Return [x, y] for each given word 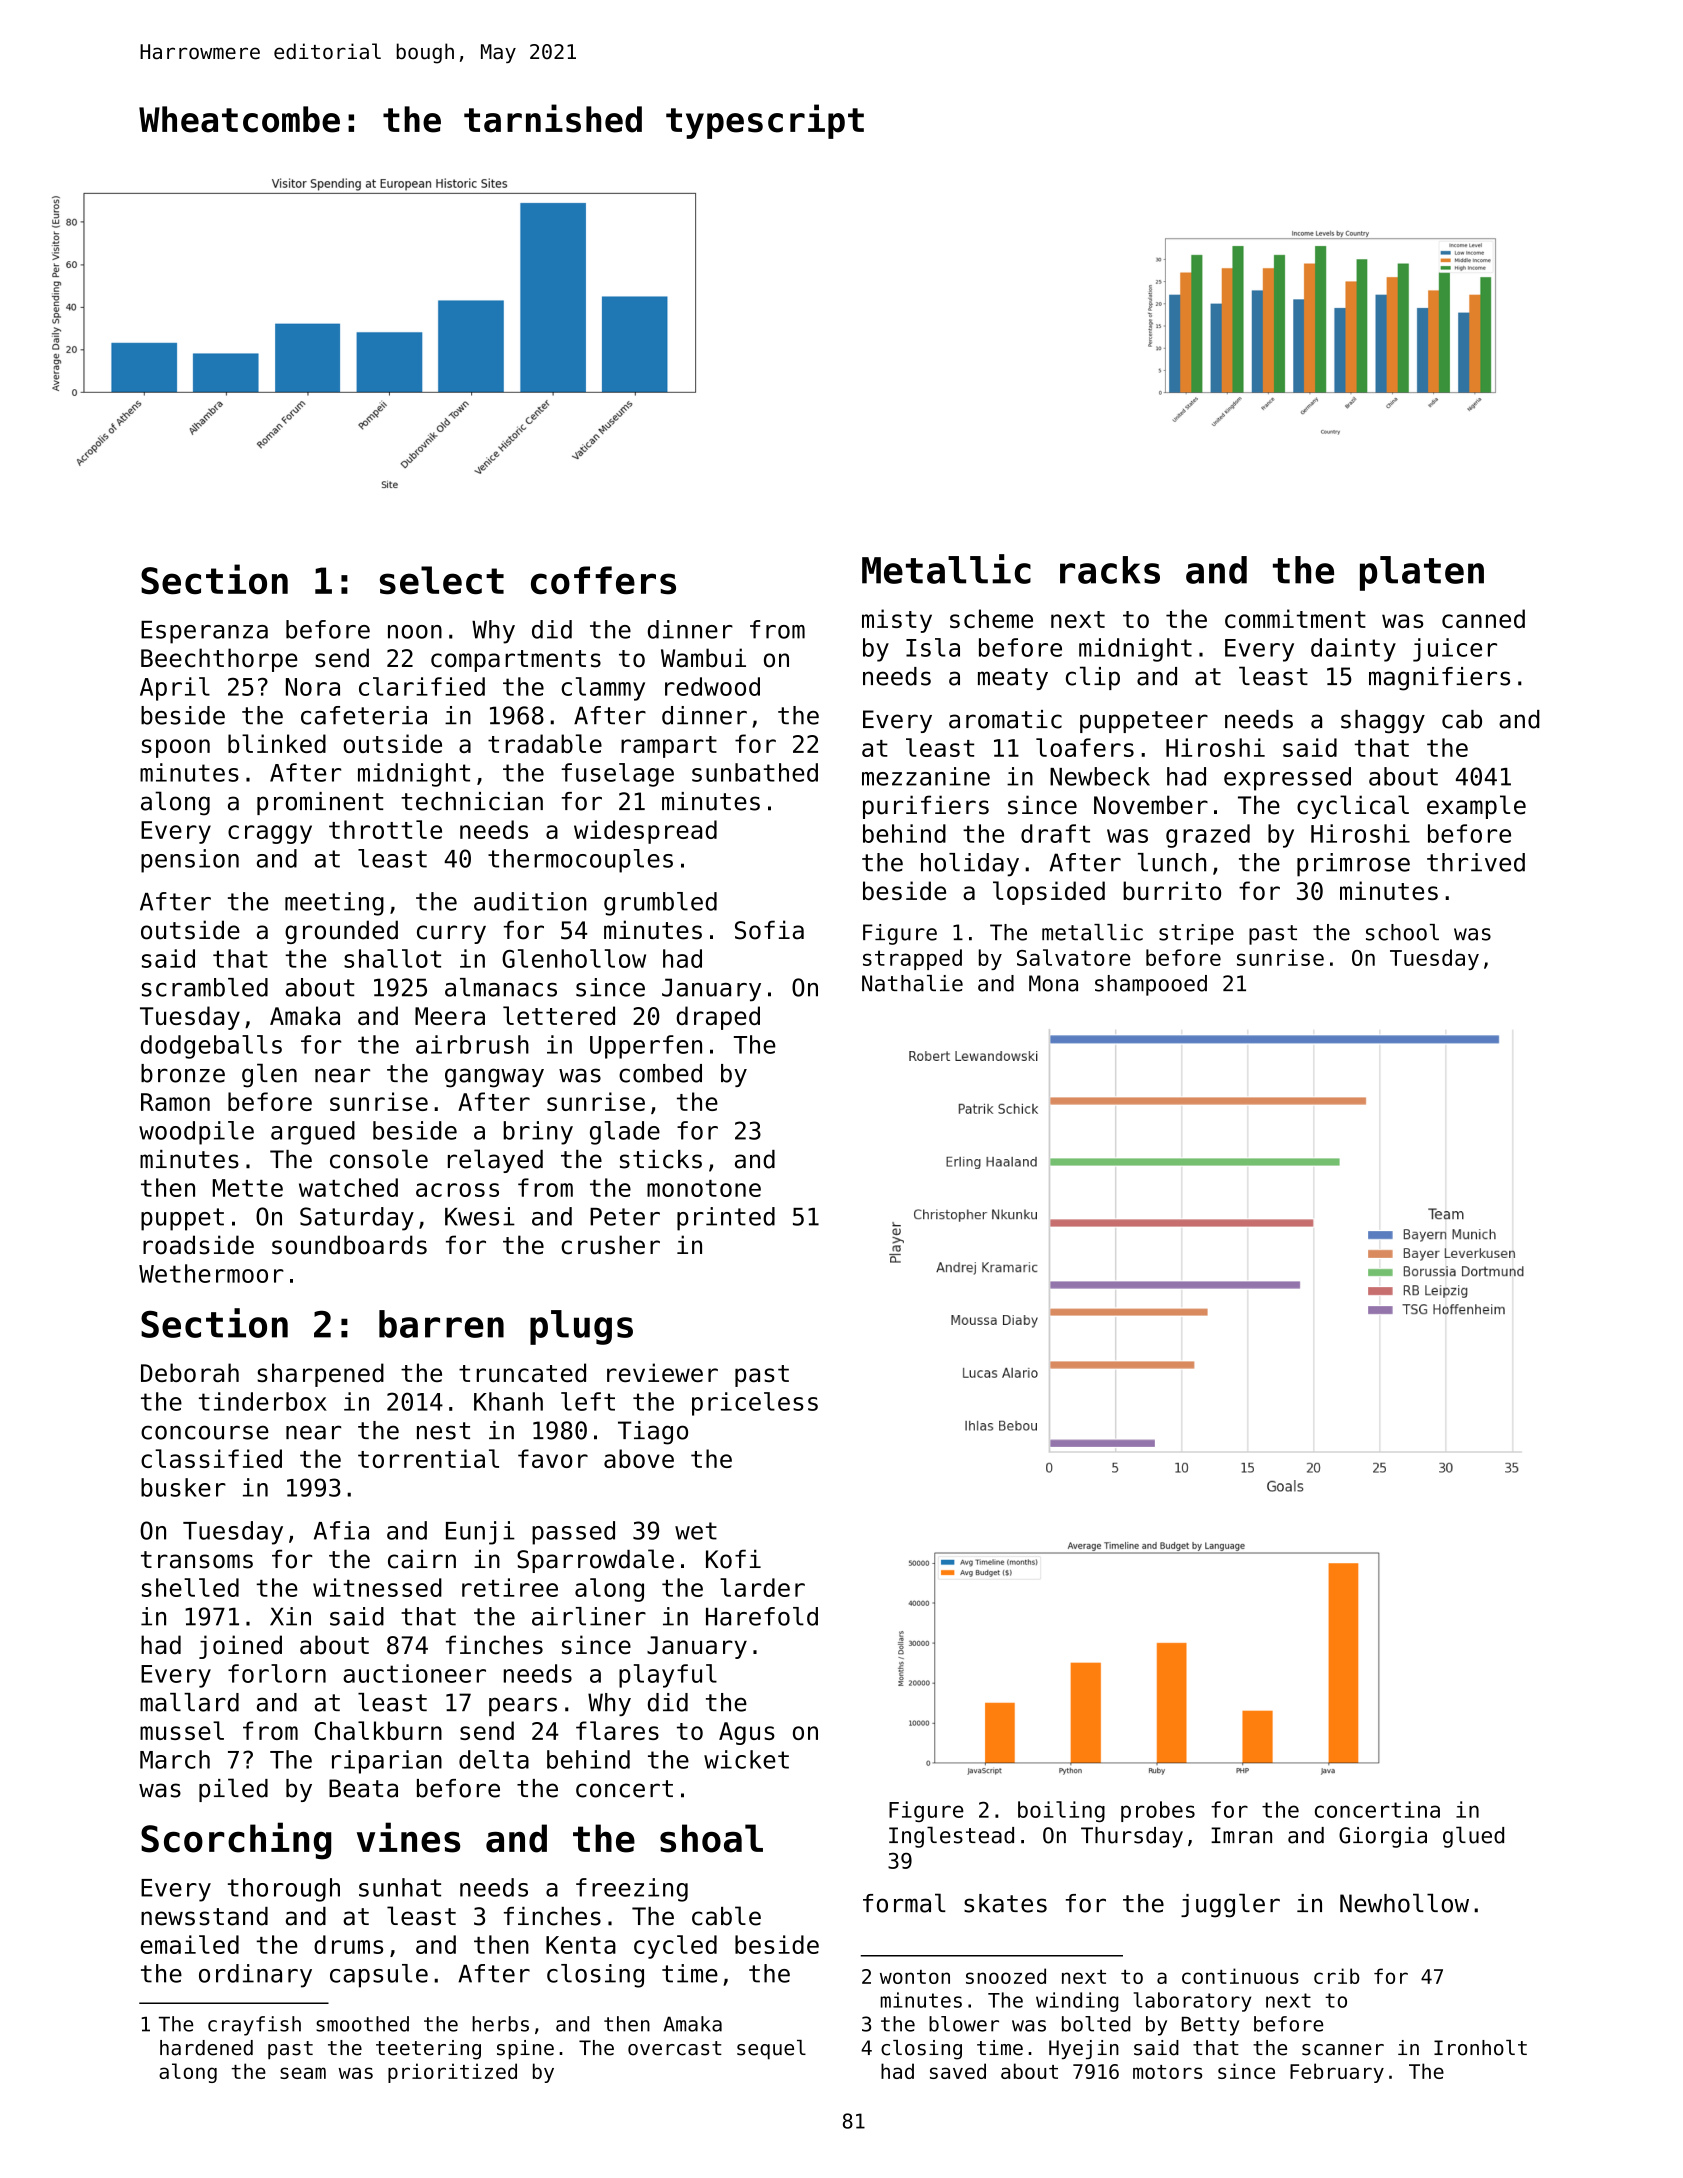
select [442, 580]
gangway [494, 1078]
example [1476, 807]
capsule [379, 1976]
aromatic [1005, 719]
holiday [970, 865]
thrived [1476, 862]
